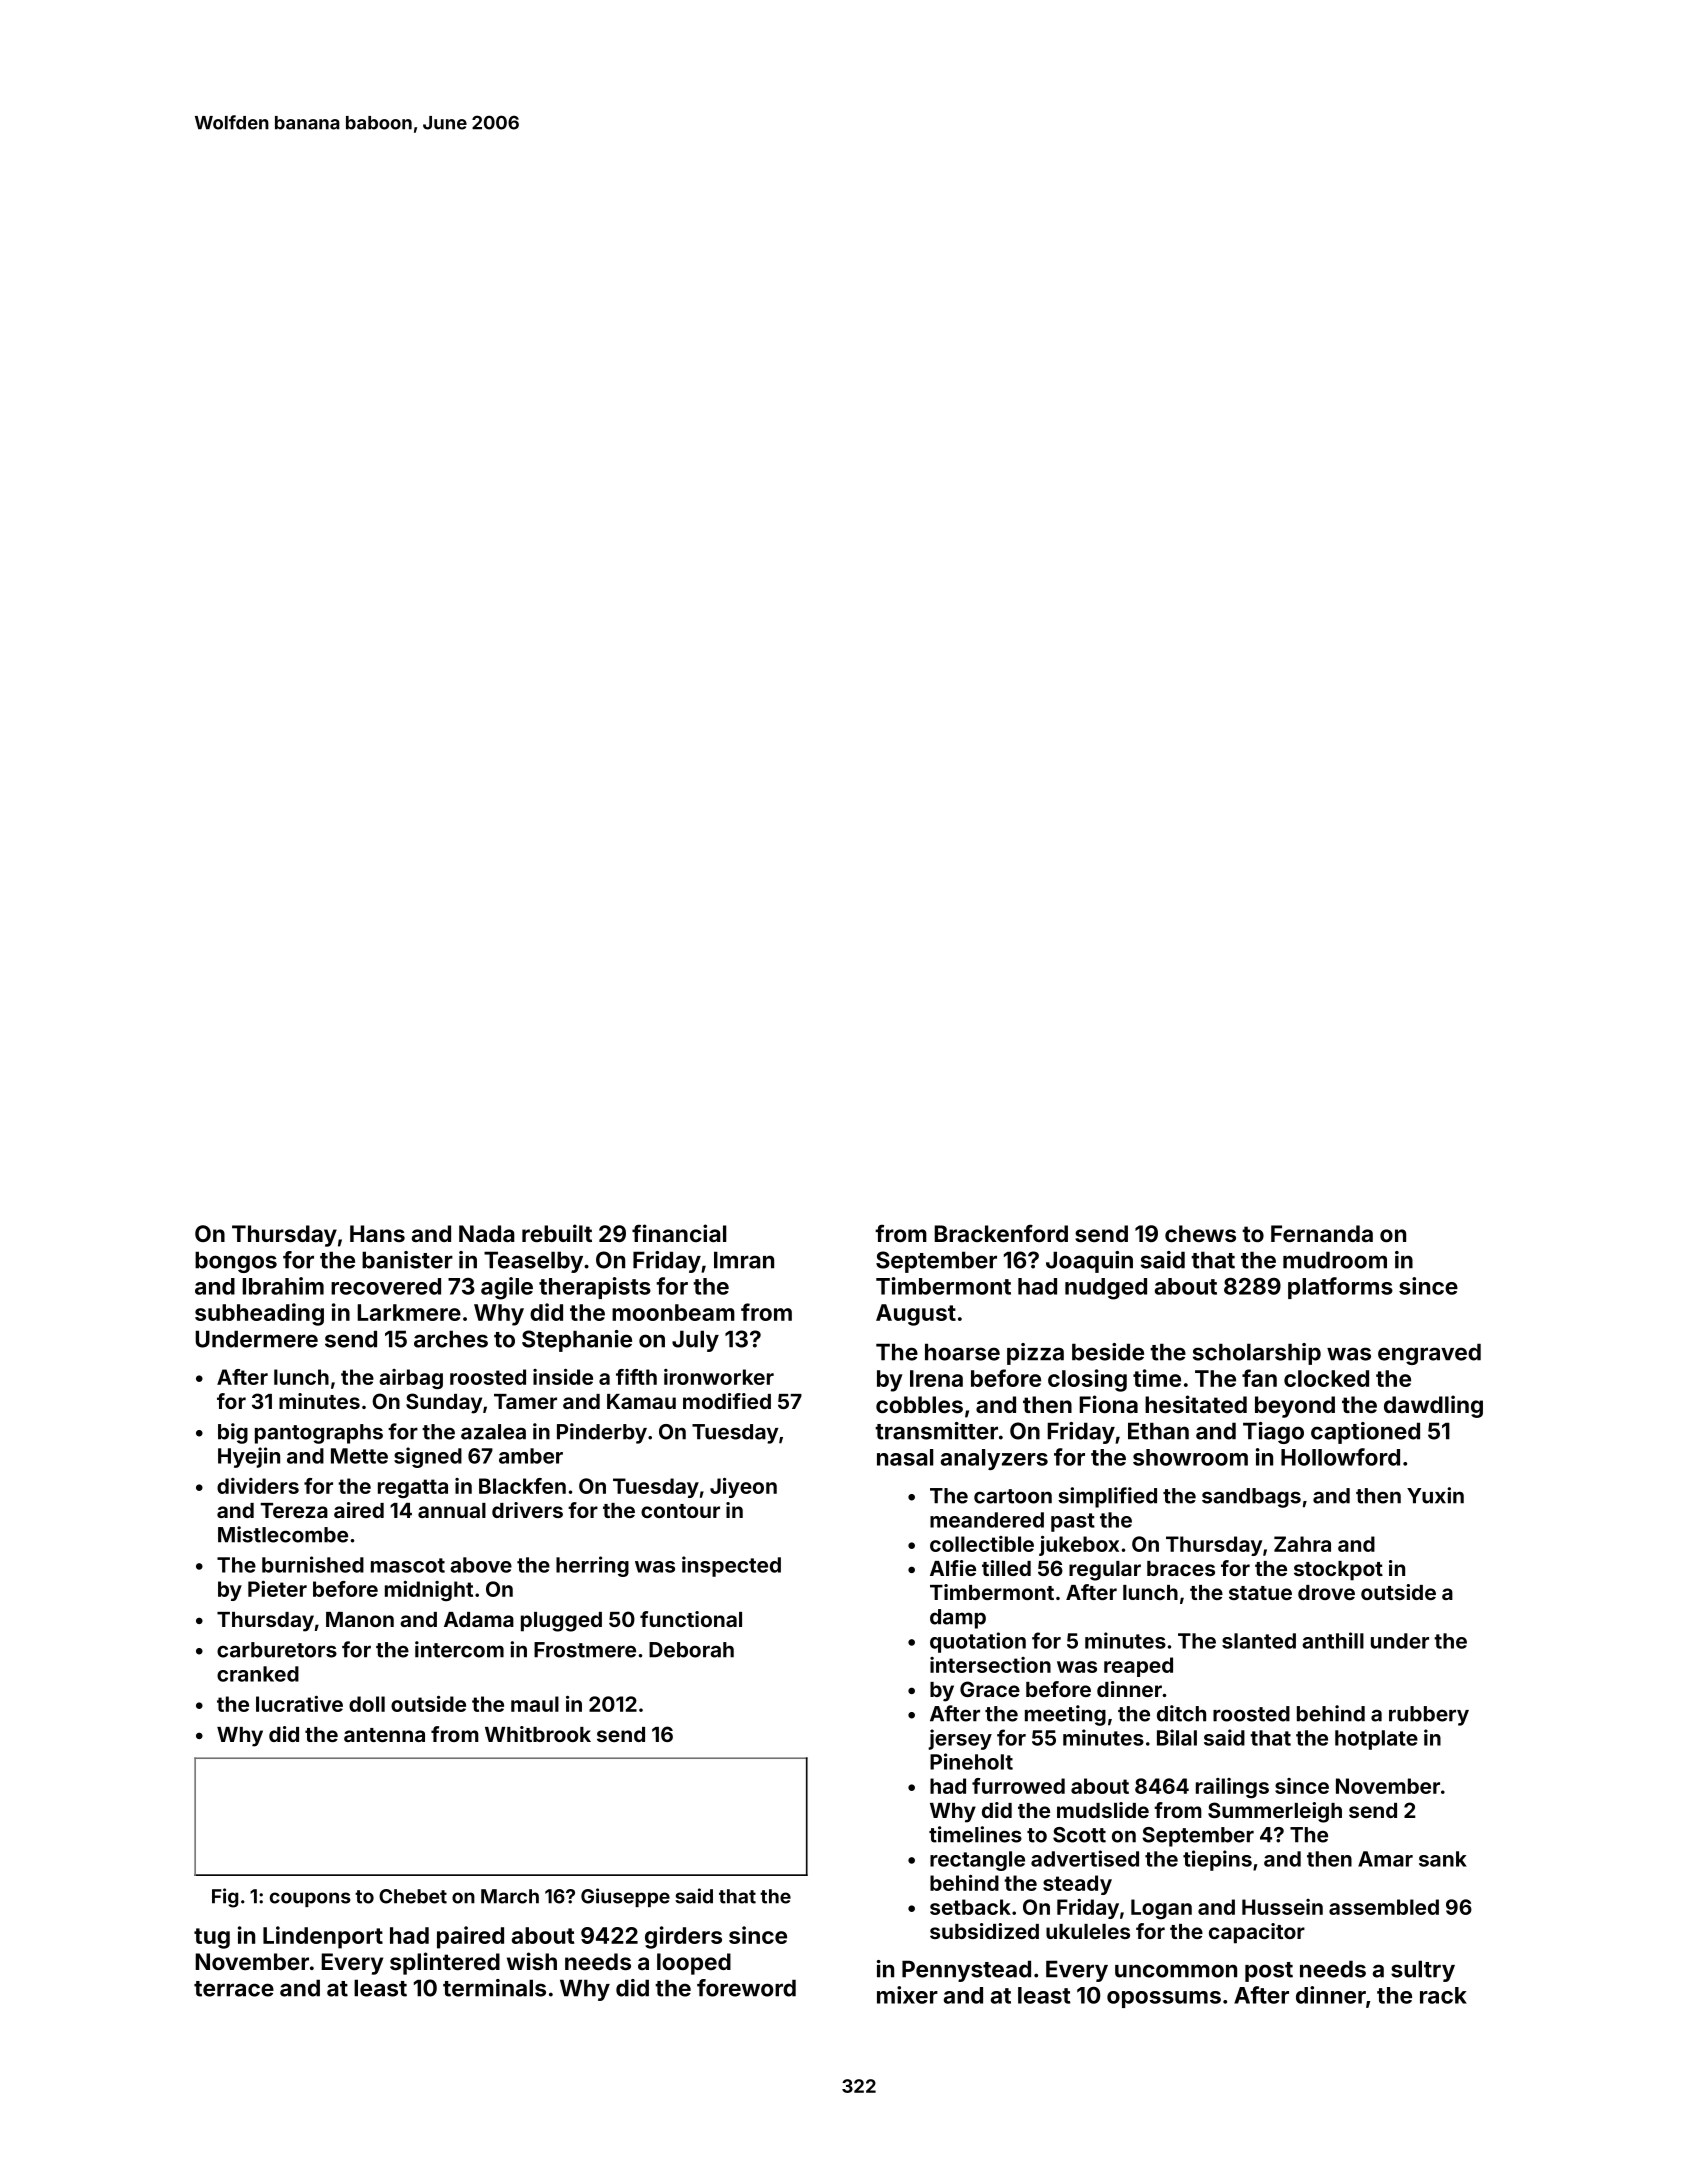  Describe the element at coordinates (1322, 1233) in the screenshot. I see `Fernanda` at that location.
